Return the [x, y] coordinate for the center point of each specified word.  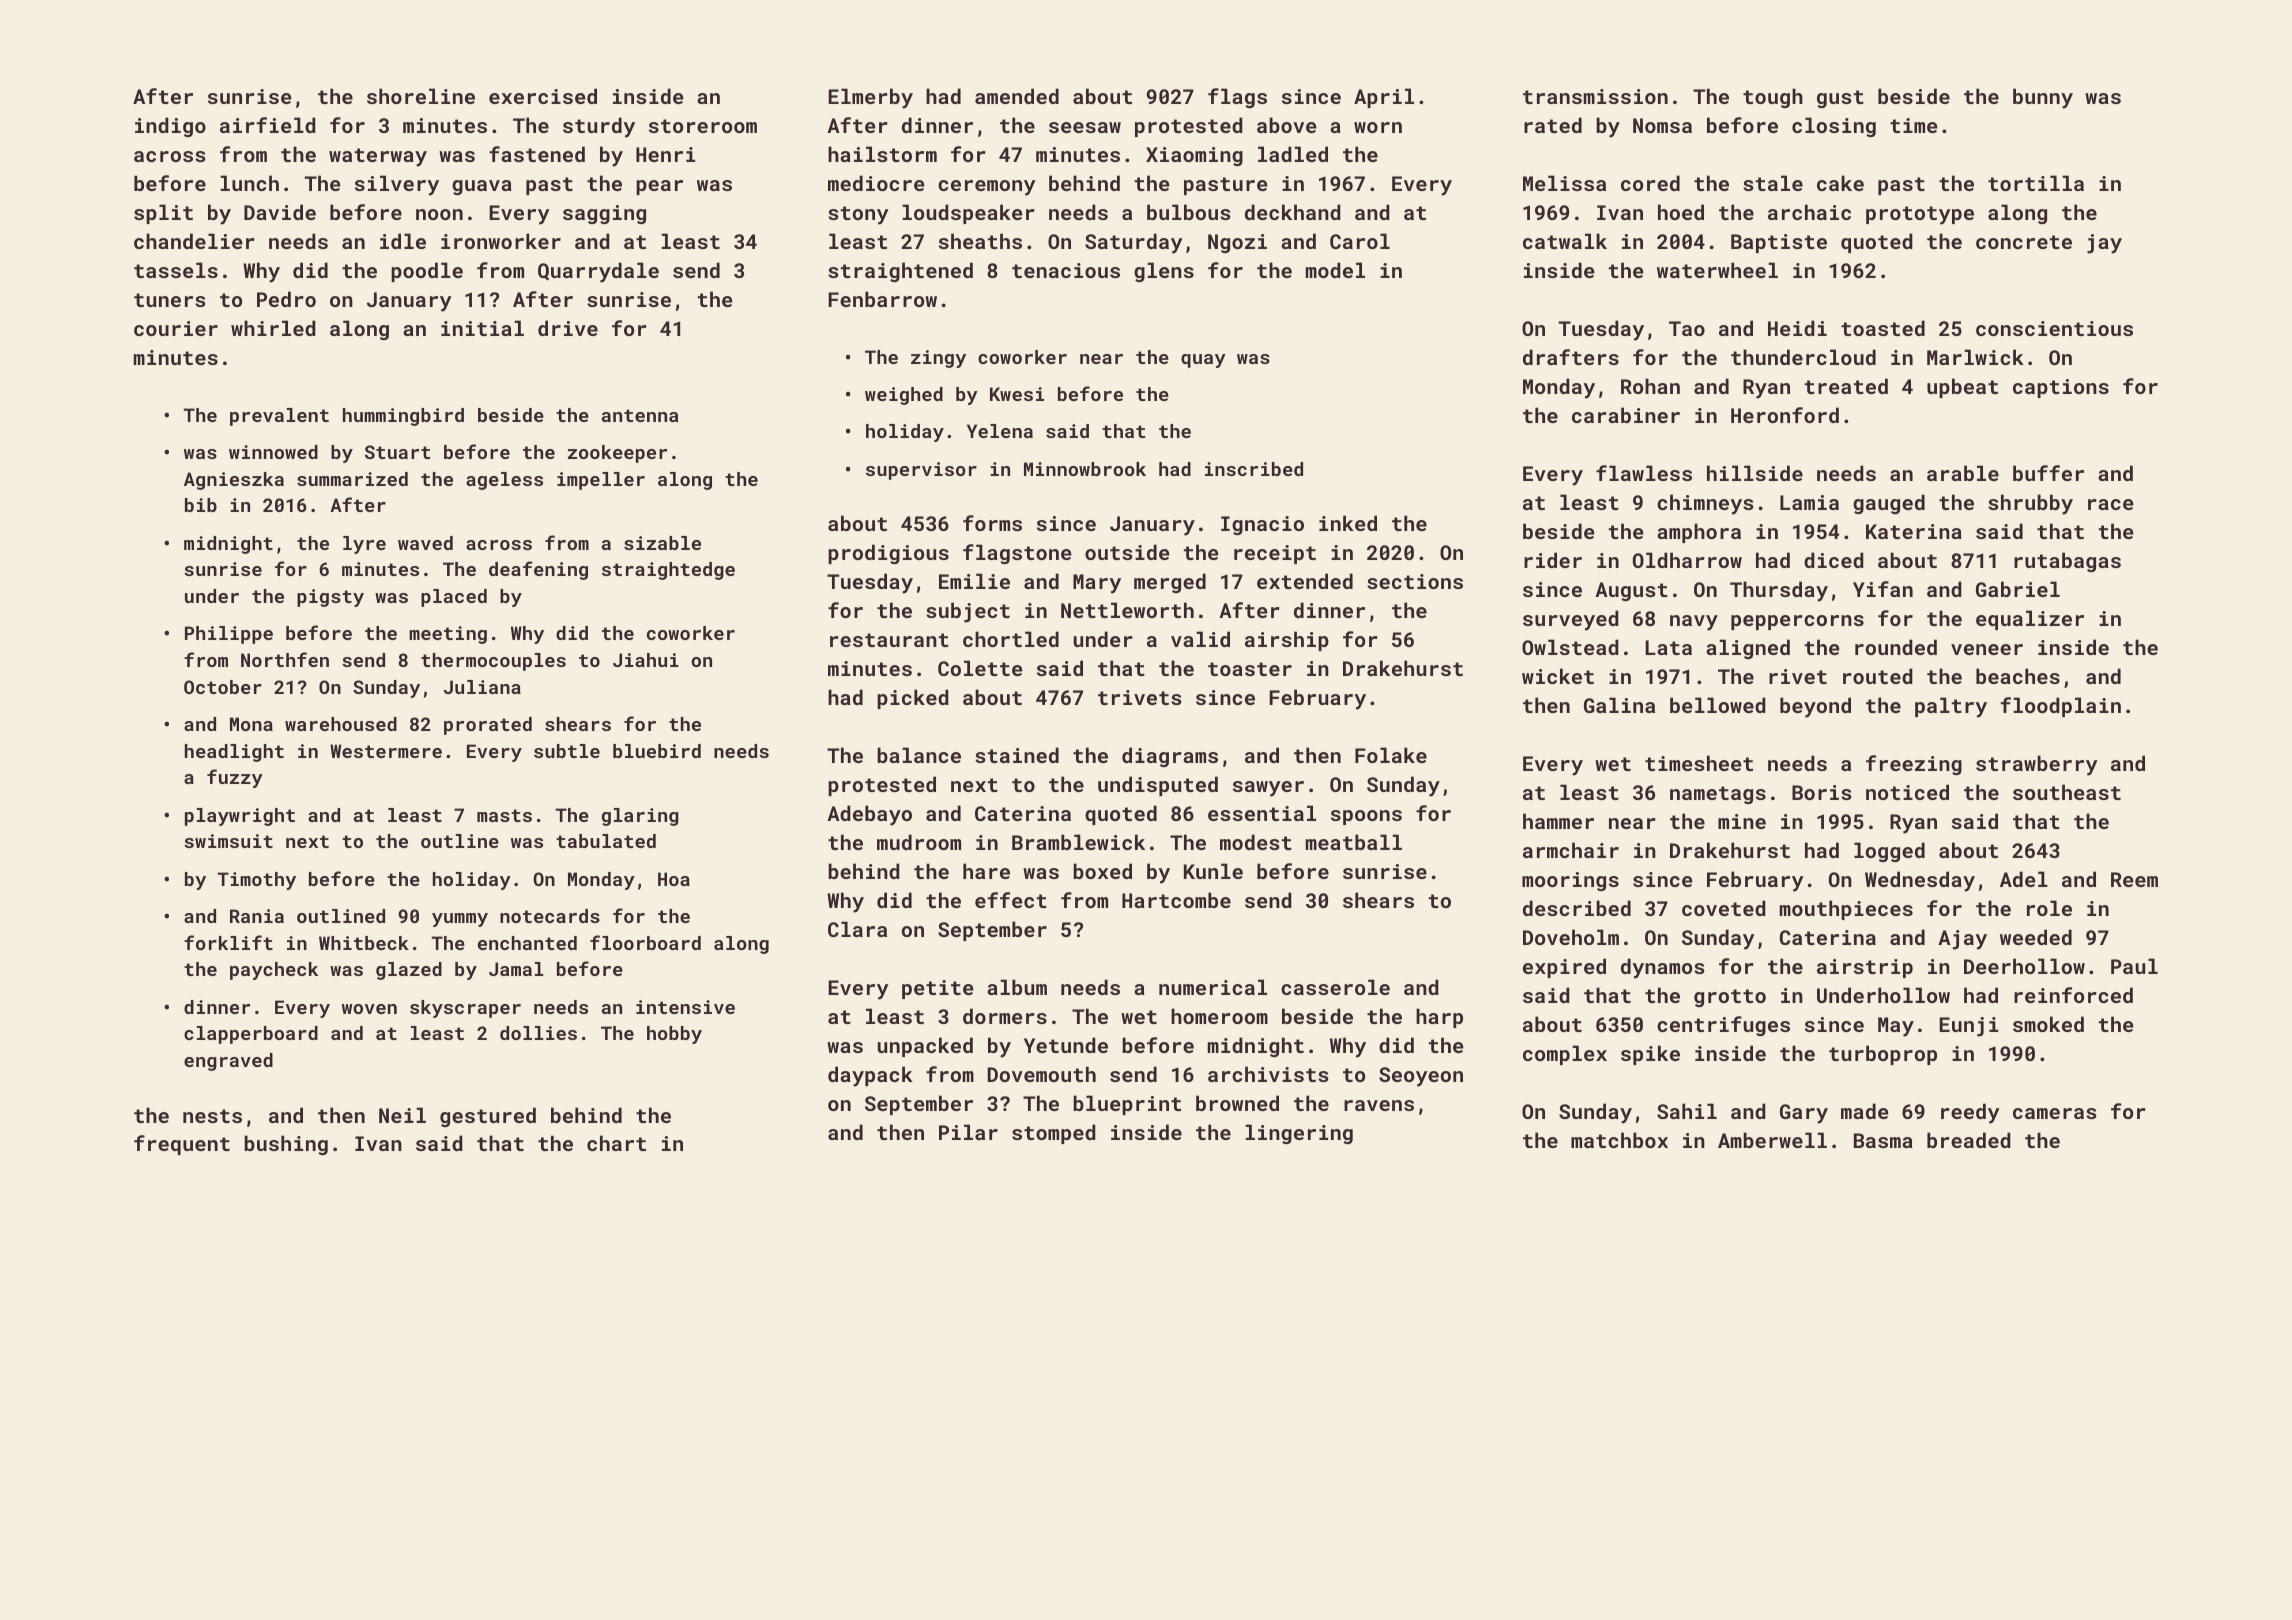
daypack [870, 1076]
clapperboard [251, 1035]
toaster [1250, 669]
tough [1773, 98]
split [163, 214]
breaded [1969, 1140]
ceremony [987, 188]
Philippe [229, 635]
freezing [1914, 765]
